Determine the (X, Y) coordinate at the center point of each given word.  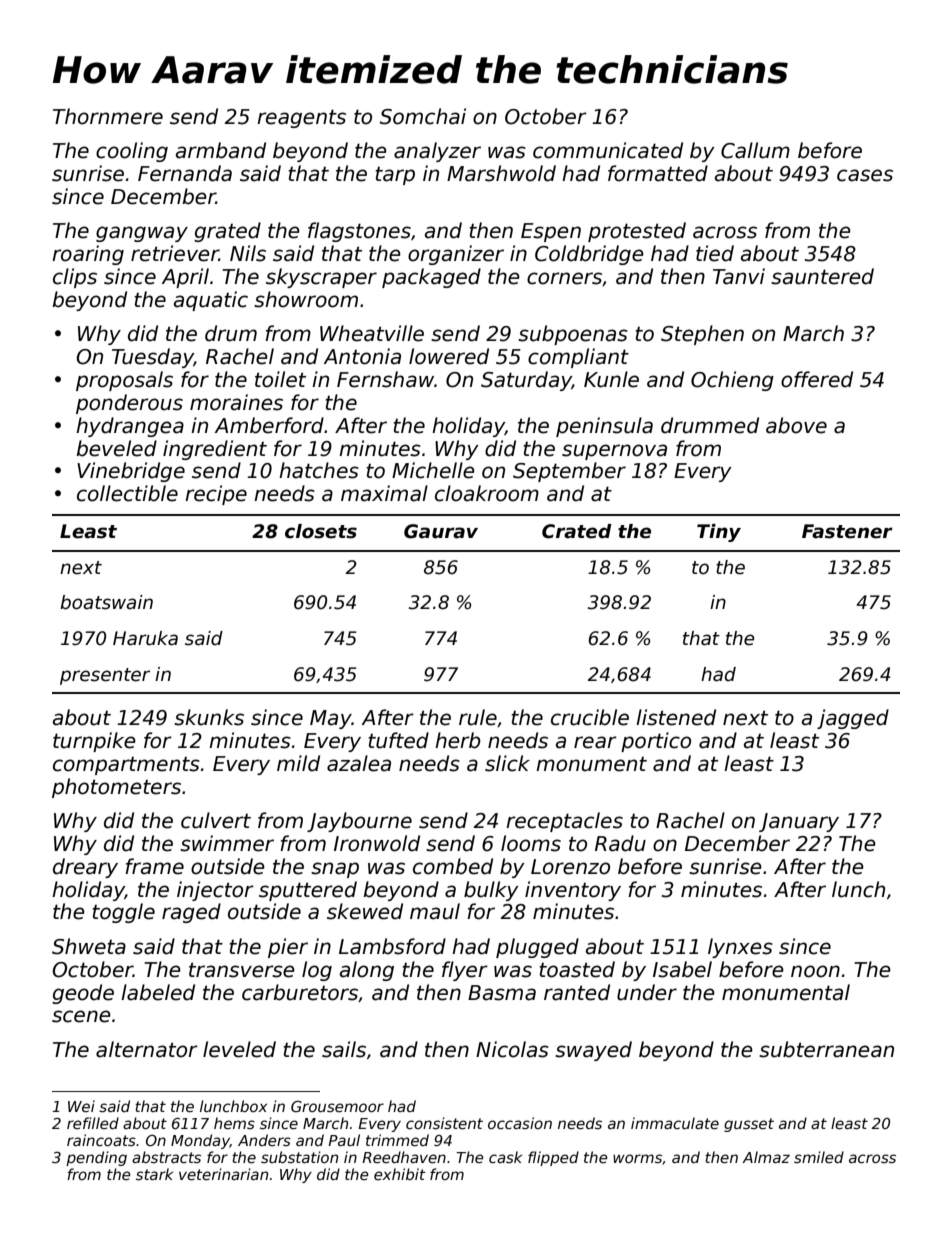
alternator (147, 1049)
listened (676, 717)
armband (221, 150)
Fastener (847, 531)
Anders (264, 1140)
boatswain (106, 602)
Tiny (719, 533)
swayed (593, 1051)
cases (865, 175)
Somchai (423, 116)
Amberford (269, 425)
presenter (105, 676)
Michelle (433, 470)
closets (321, 531)
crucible (590, 717)
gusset (749, 1125)
